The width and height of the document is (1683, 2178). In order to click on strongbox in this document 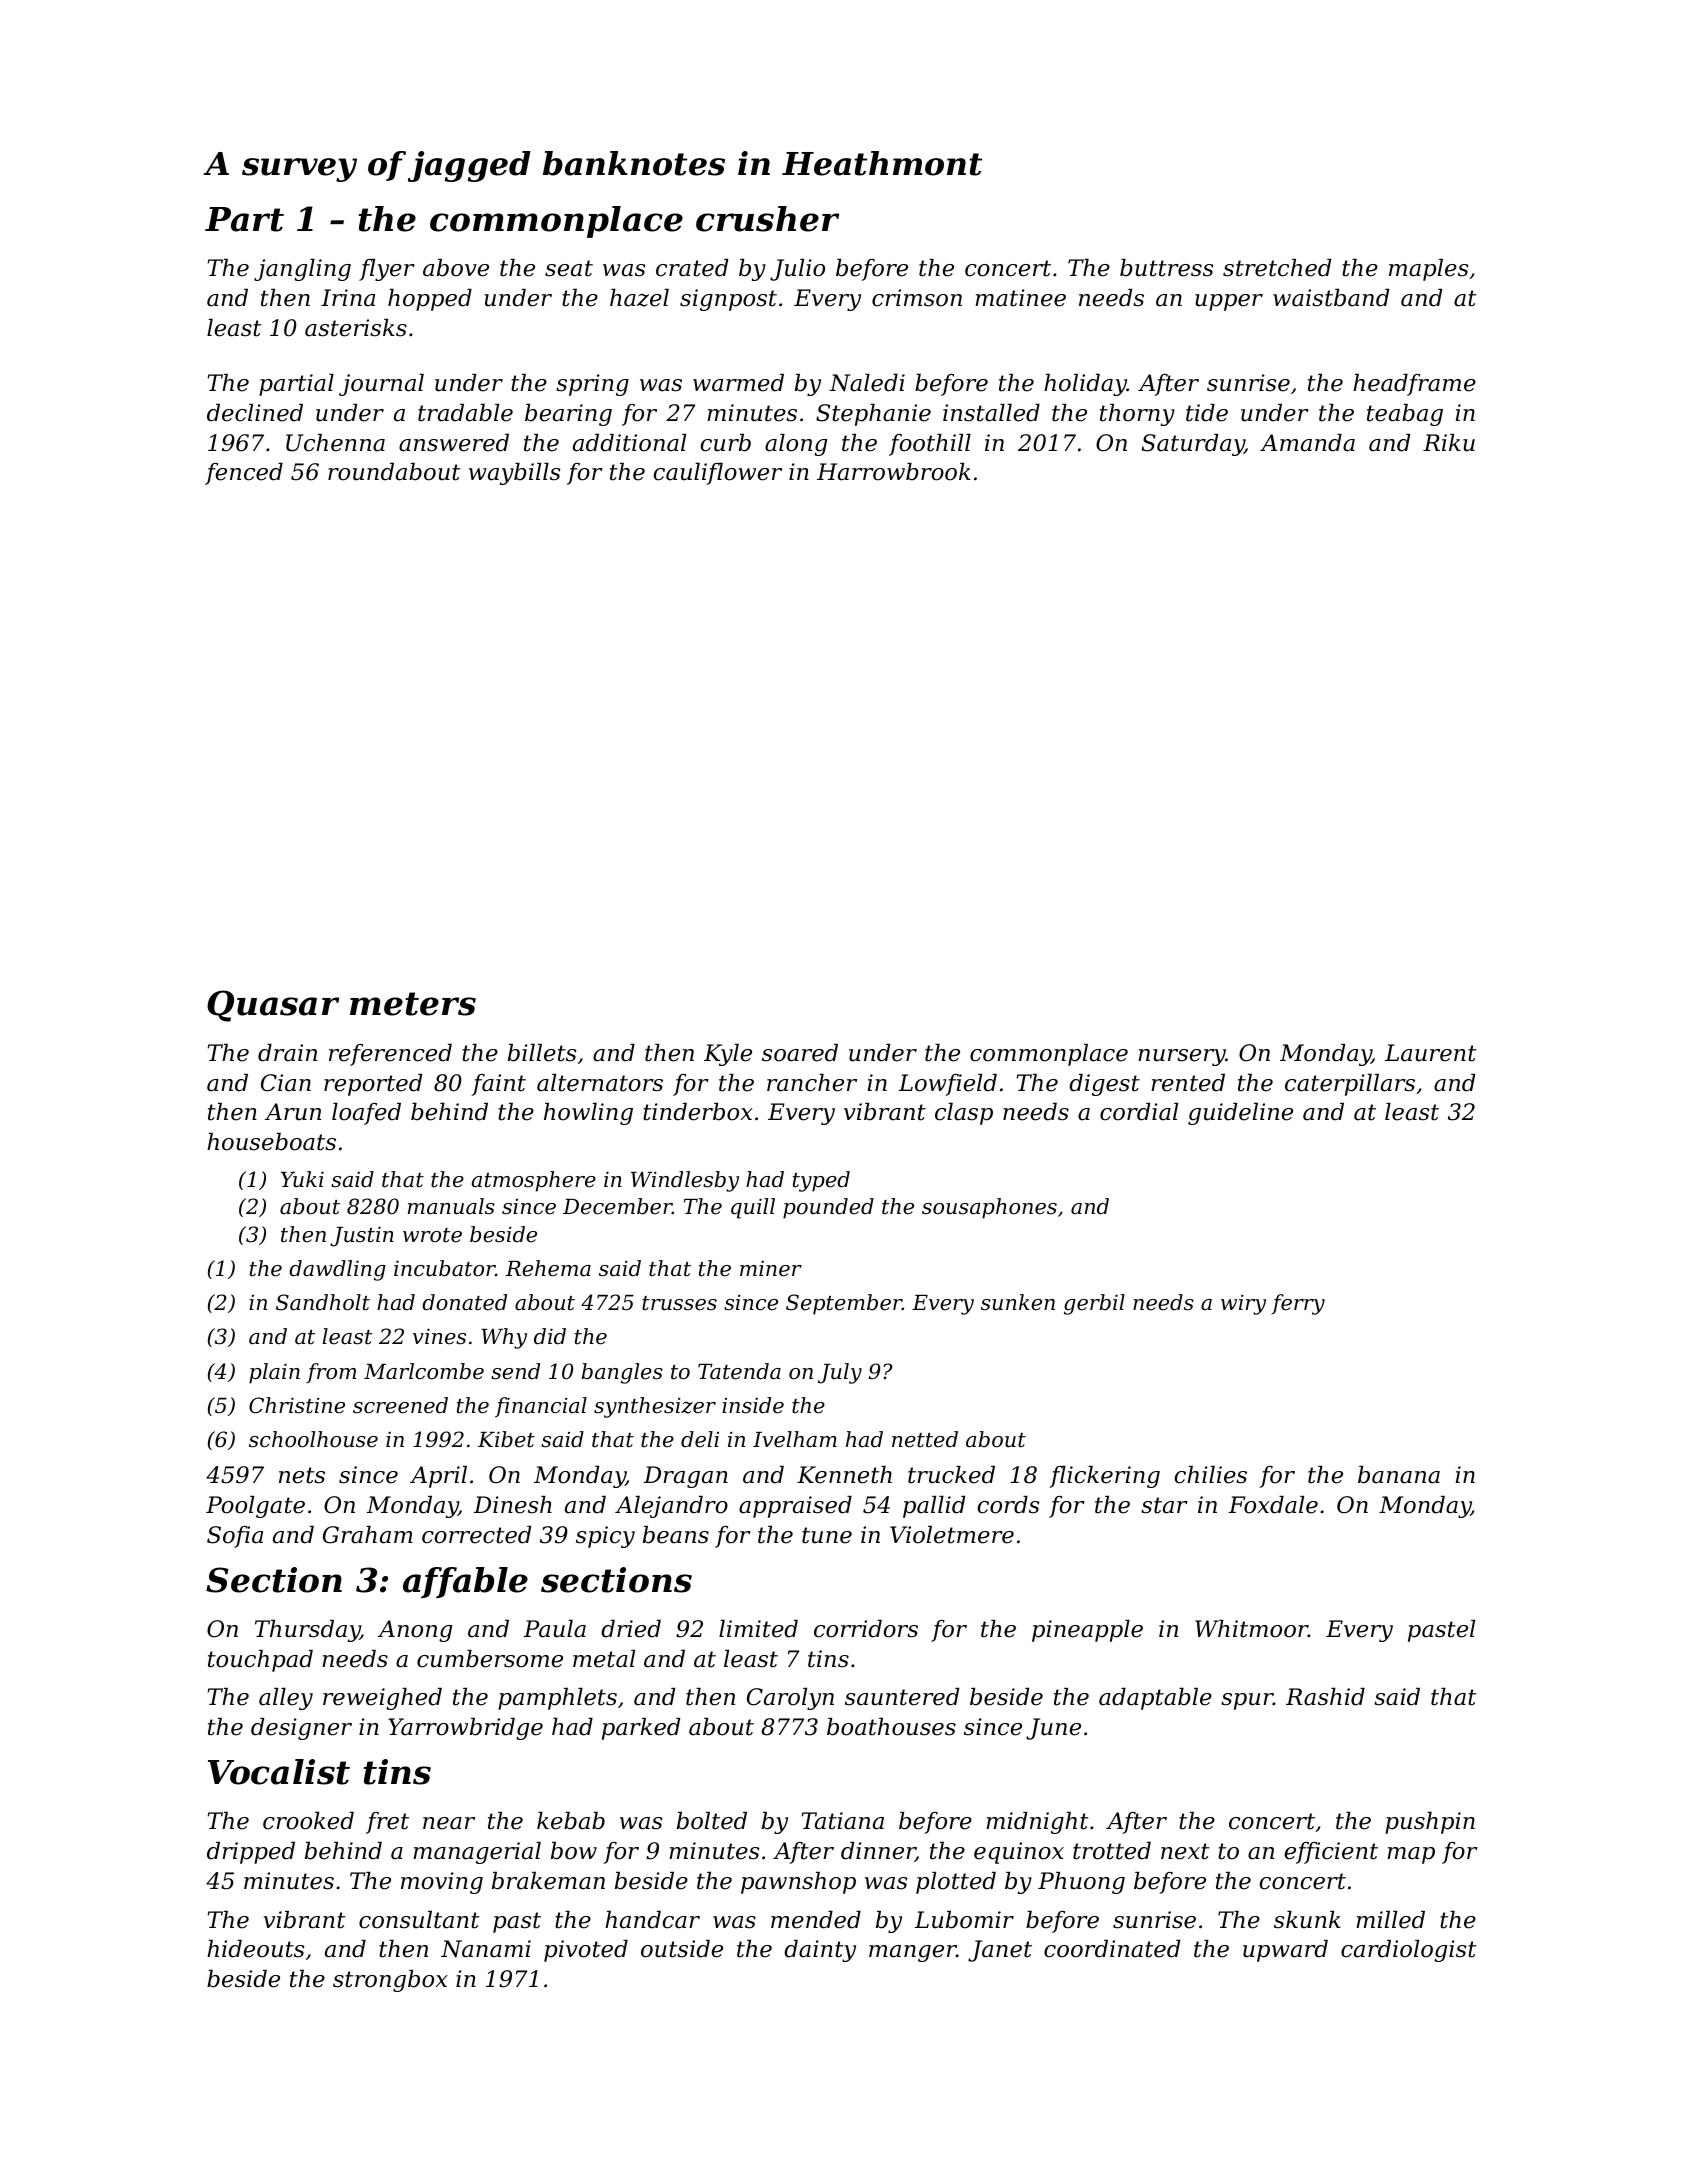, I will do `click(390, 1981)`.
